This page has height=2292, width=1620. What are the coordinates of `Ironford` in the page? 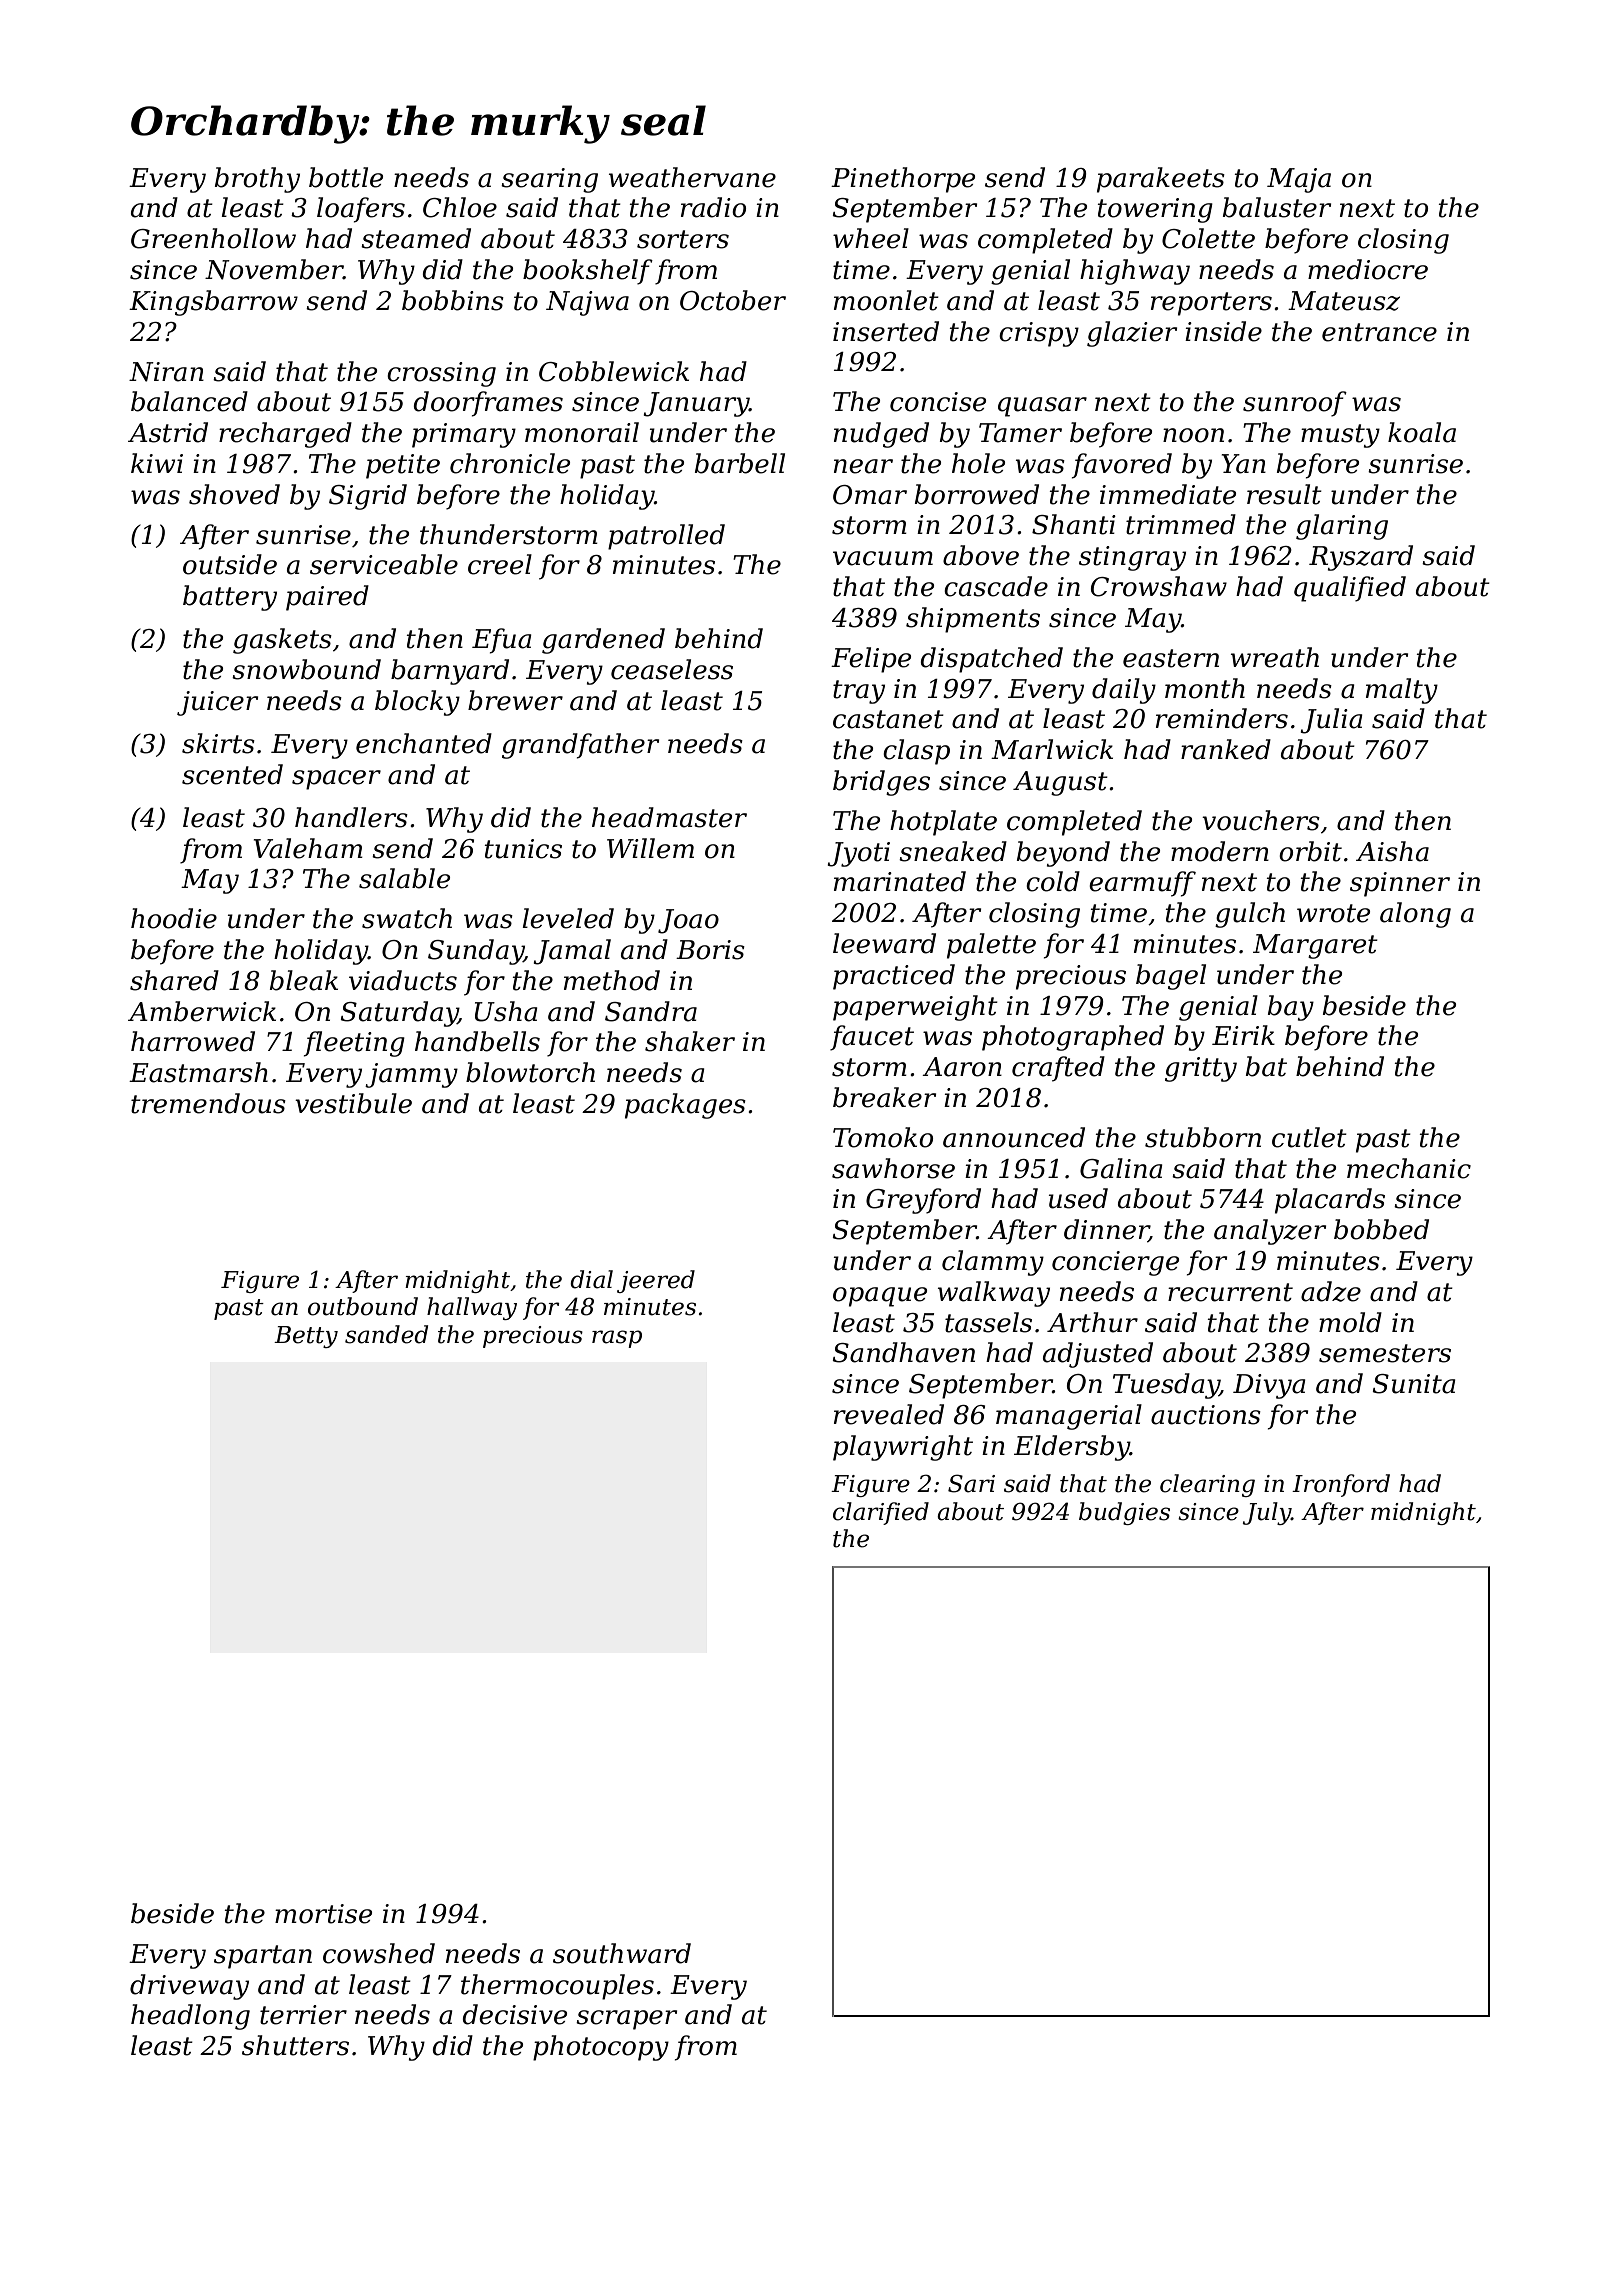 It's located at (1341, 1485).
